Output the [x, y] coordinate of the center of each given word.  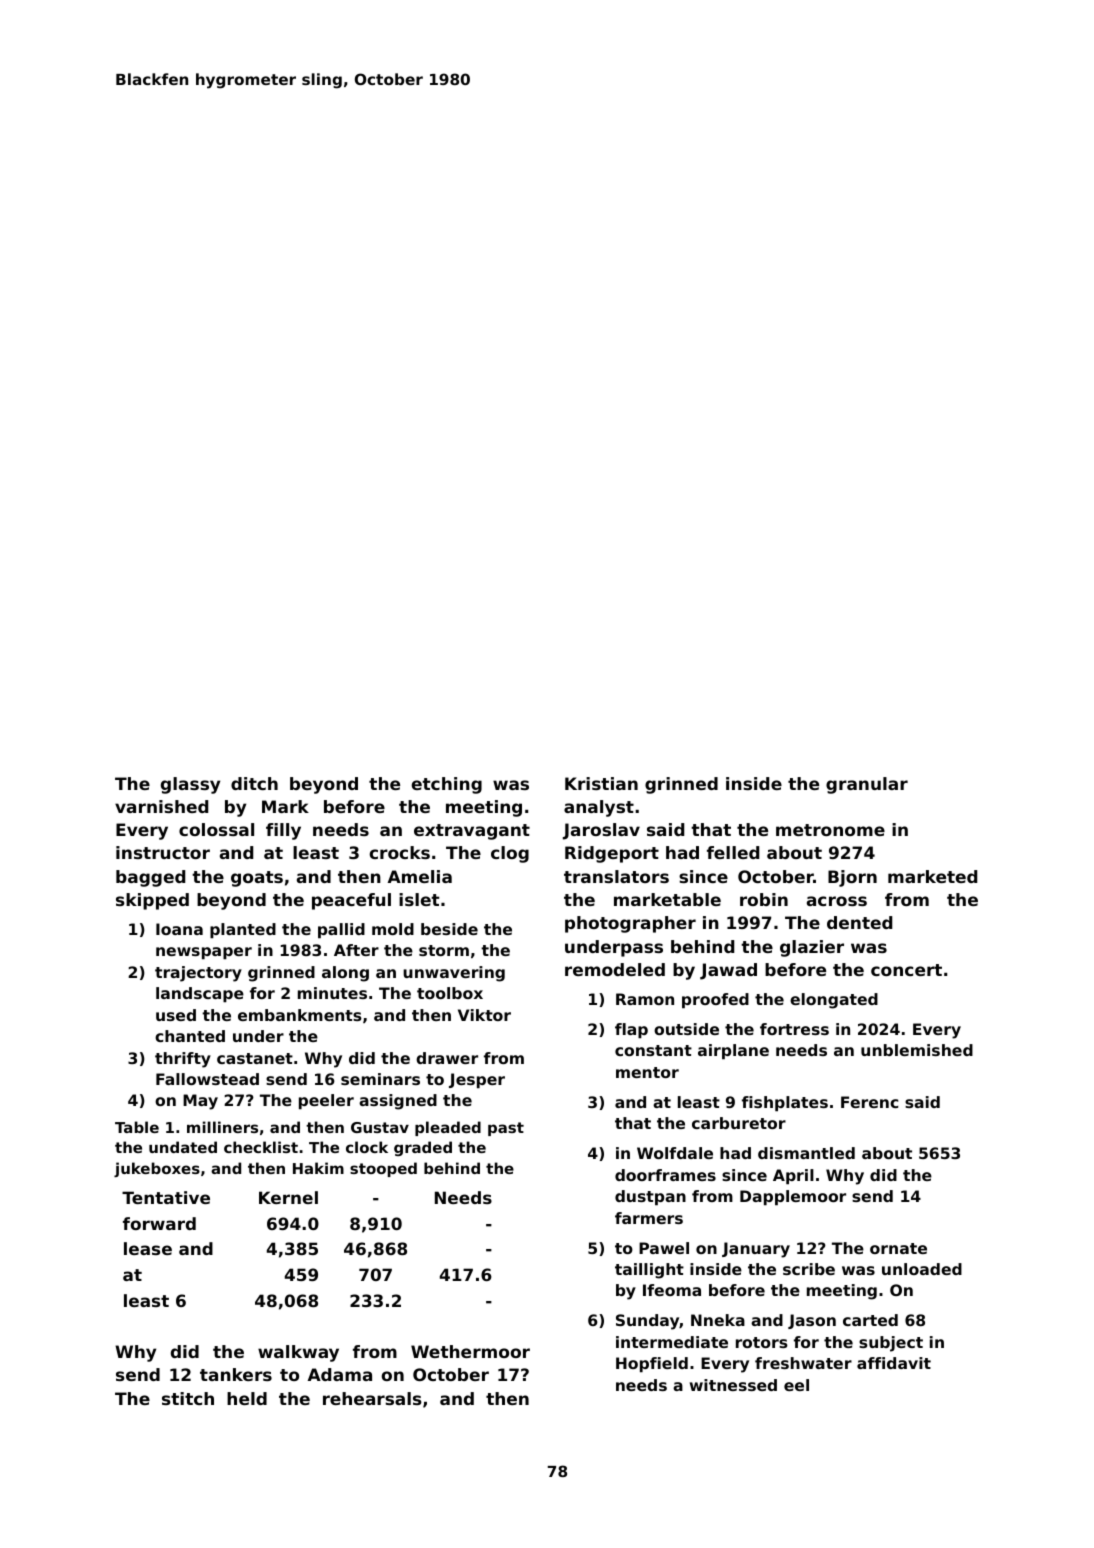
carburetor [739, 1123]
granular [867, 785]
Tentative [166, 1197]
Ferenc [869, 1102]
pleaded [448, 1128]
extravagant [472, 832]
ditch [254, 783]
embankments [300, 1015]
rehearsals [372, 1398]
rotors [762, 1342]
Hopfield [652, 1365]
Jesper [477, 1081]
